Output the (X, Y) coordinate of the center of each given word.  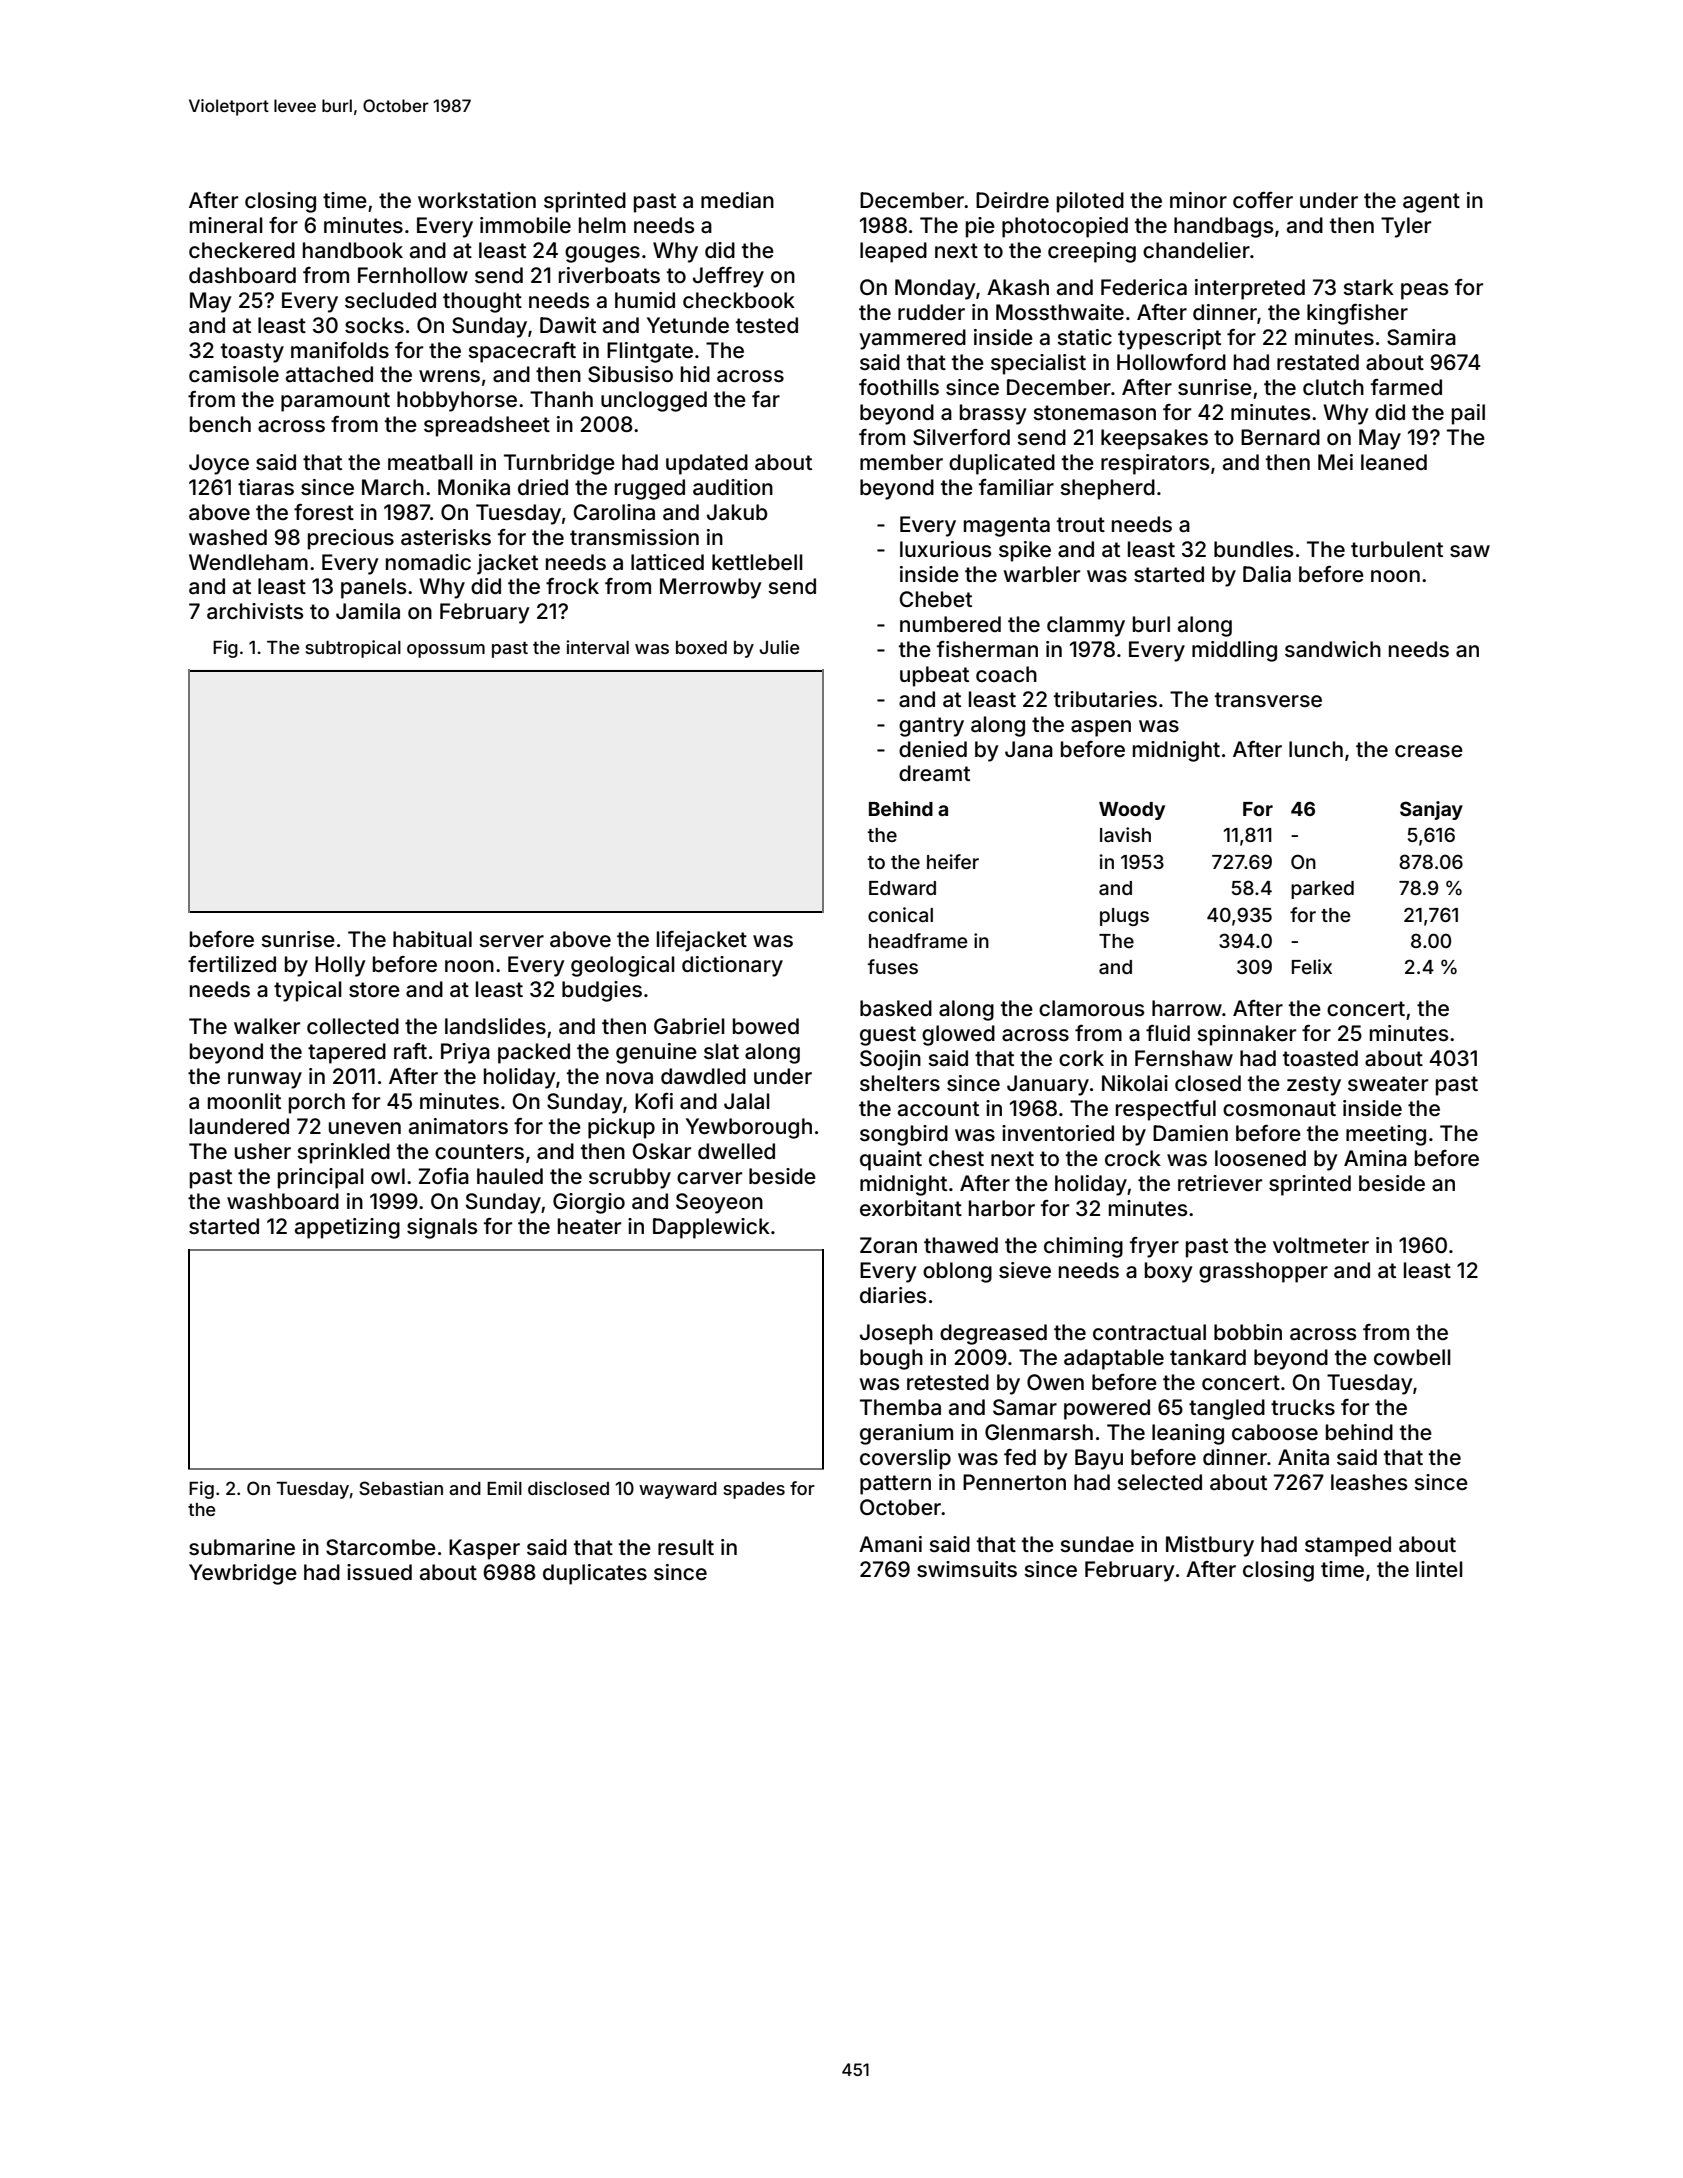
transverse (1268, 700)
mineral (226, 225)
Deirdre (1012, 200)
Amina (1375, 1158)
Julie (779, 647)
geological (623, 966)
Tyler (1406, 227)
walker (267, 1026)
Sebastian (401, 1488)
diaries (893, 1295)
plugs (1124, 917)
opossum (446, 651)
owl (388, 1176)
